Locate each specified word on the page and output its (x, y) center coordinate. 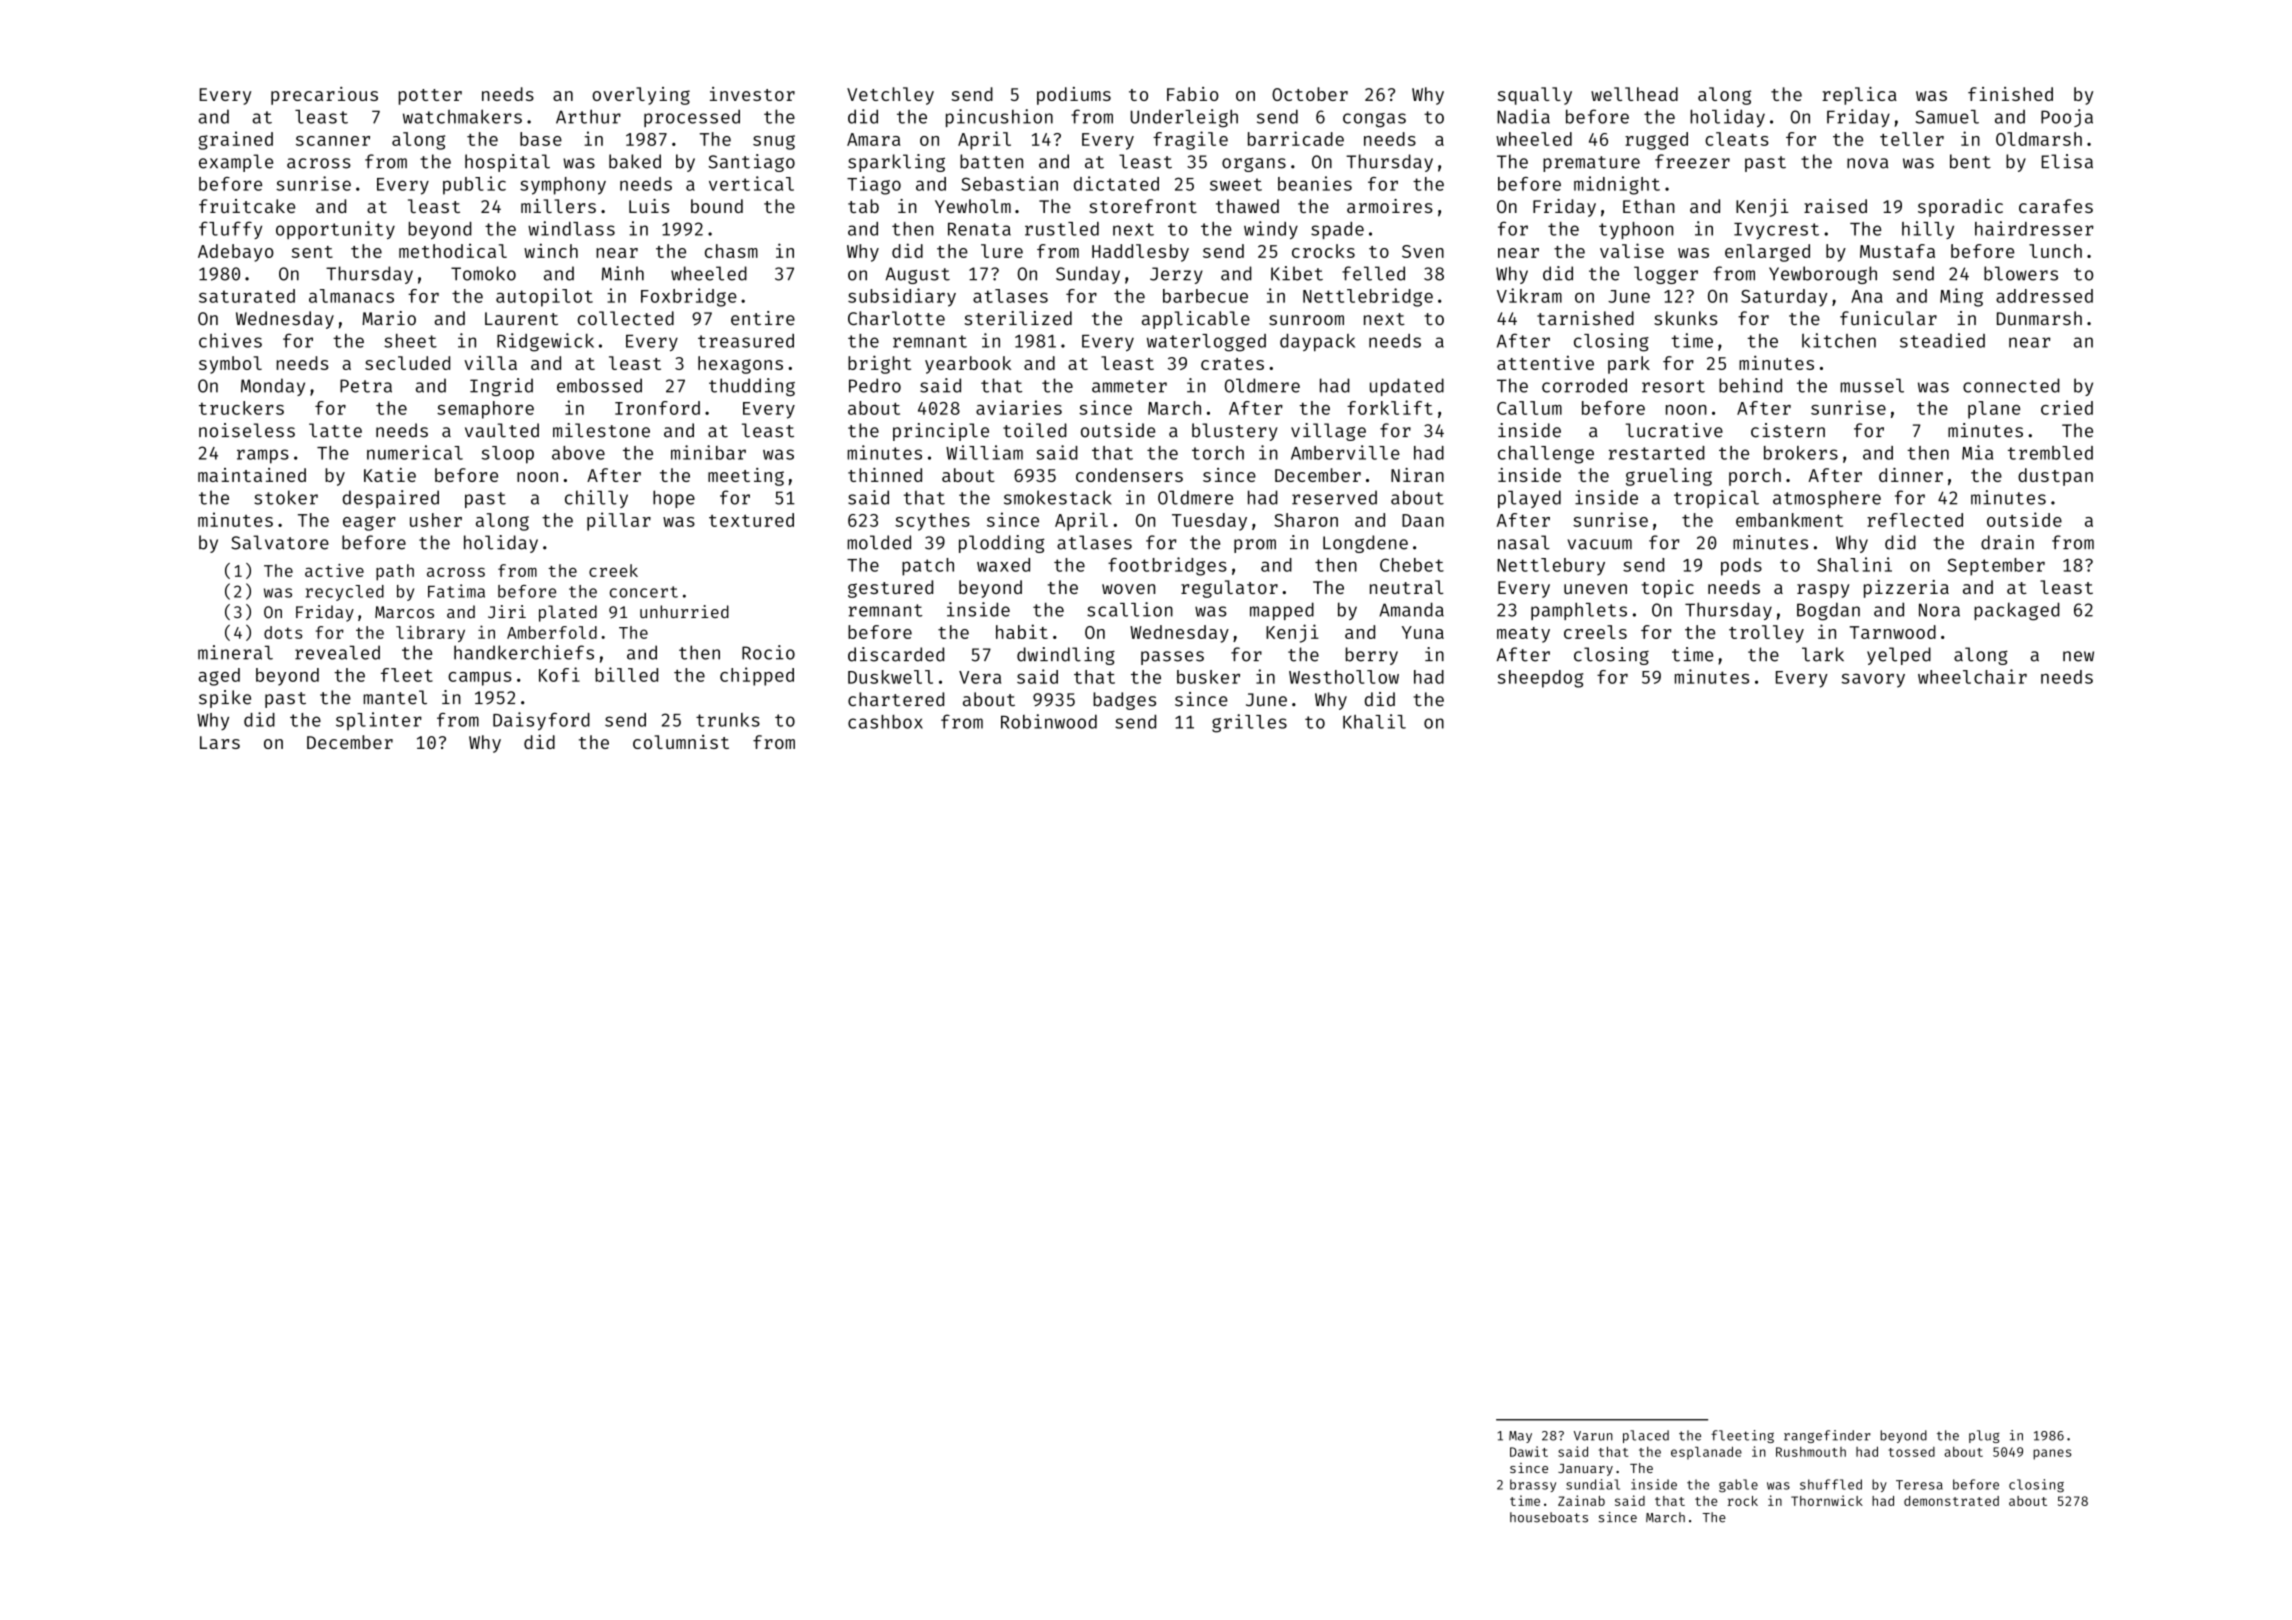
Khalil (1374, 721)
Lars (220, 742)
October (1310, 94)
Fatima (456, 591)
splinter (379, 721)
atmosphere (1827, 499)
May (1520, 1437)
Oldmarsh (2039, 139)
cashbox (885, 722)
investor (752, 94)
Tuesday (1209, 522)
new (2078, 656)
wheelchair (1972, 676)
